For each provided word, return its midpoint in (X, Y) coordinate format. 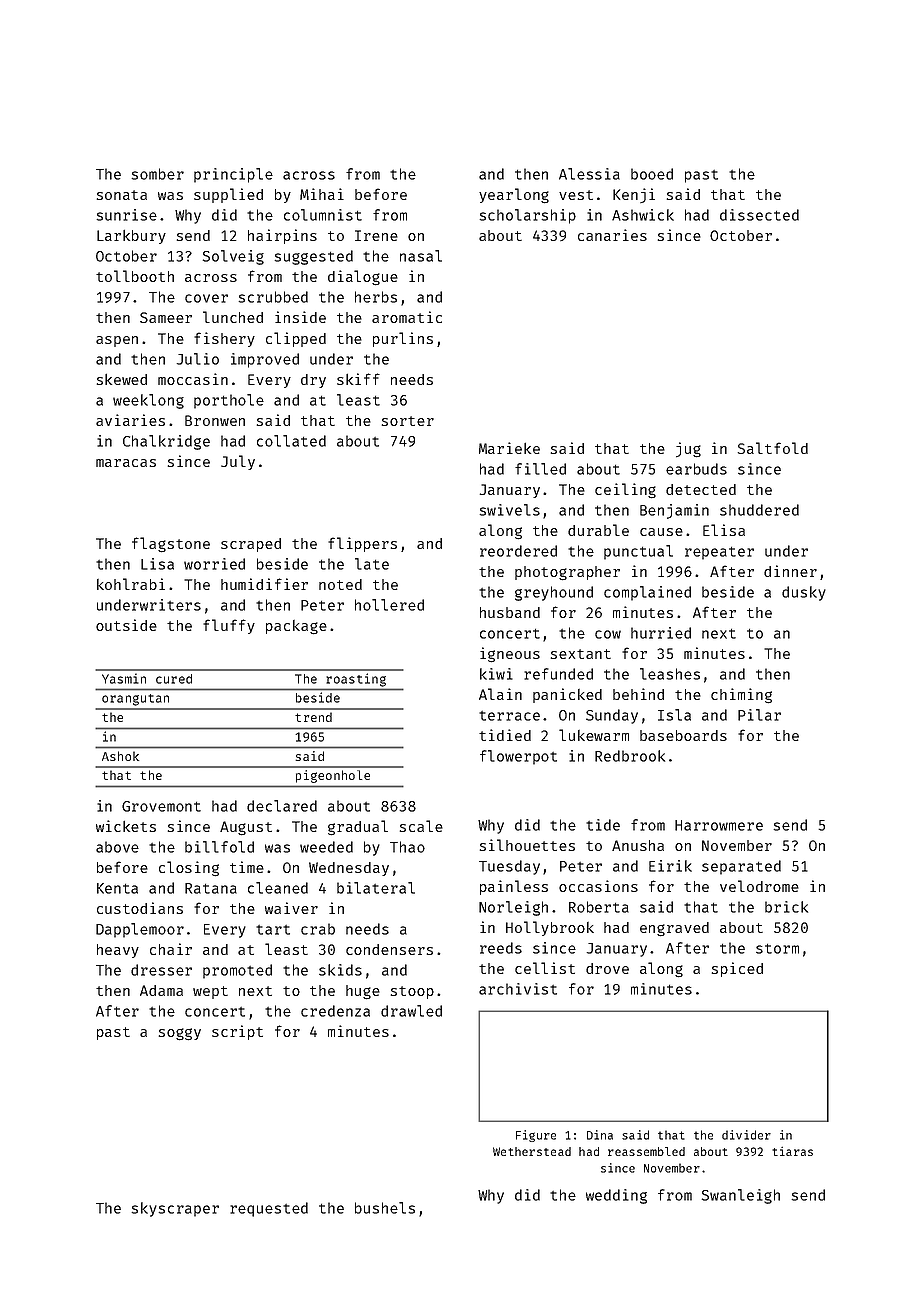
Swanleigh (740, 1196)
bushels (385, 1208)
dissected (759, 215)
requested (269, 1209)
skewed (122, 379)
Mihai (322, 194)
